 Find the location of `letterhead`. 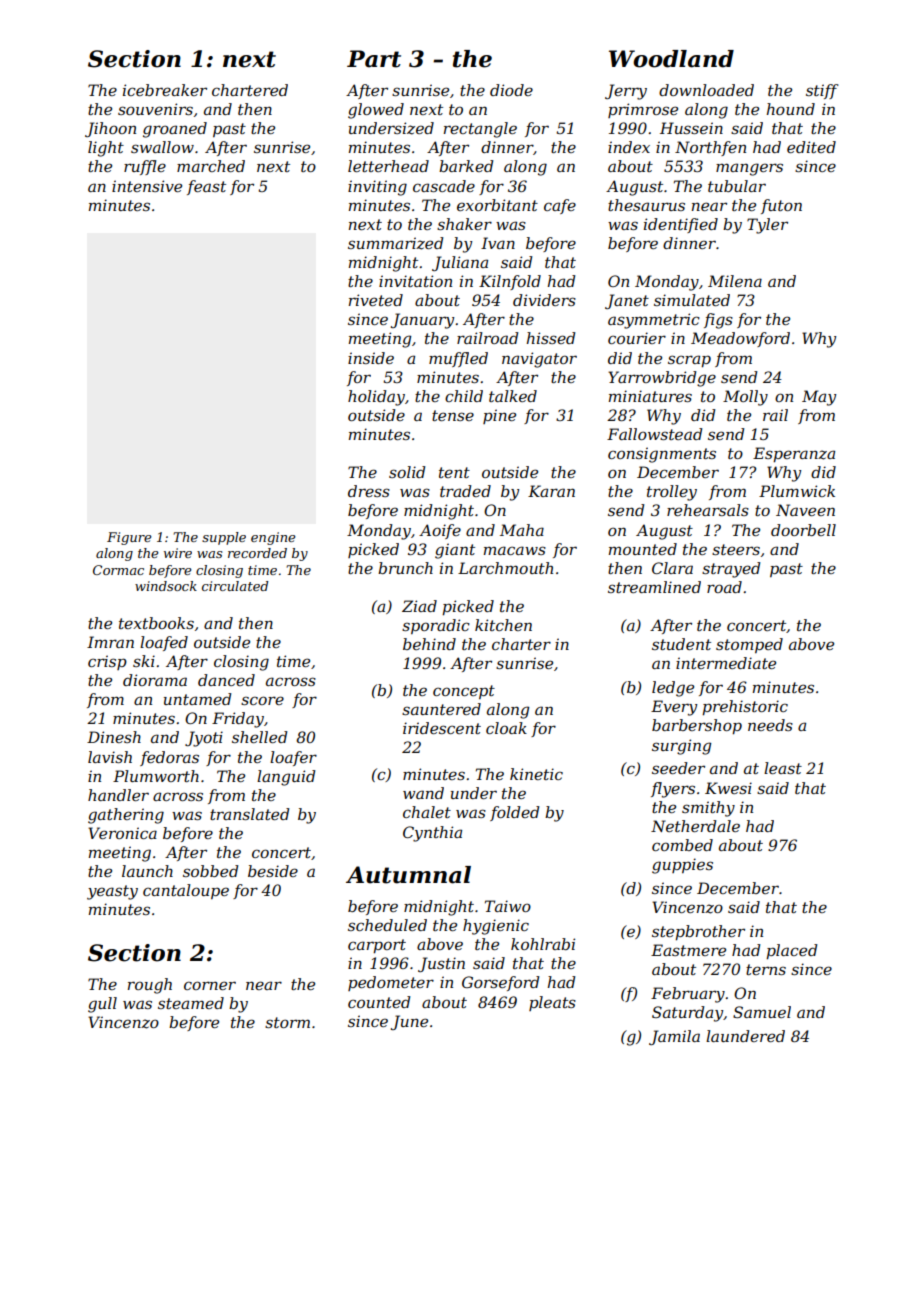

letterhead is located at coordinates (388, 166).
